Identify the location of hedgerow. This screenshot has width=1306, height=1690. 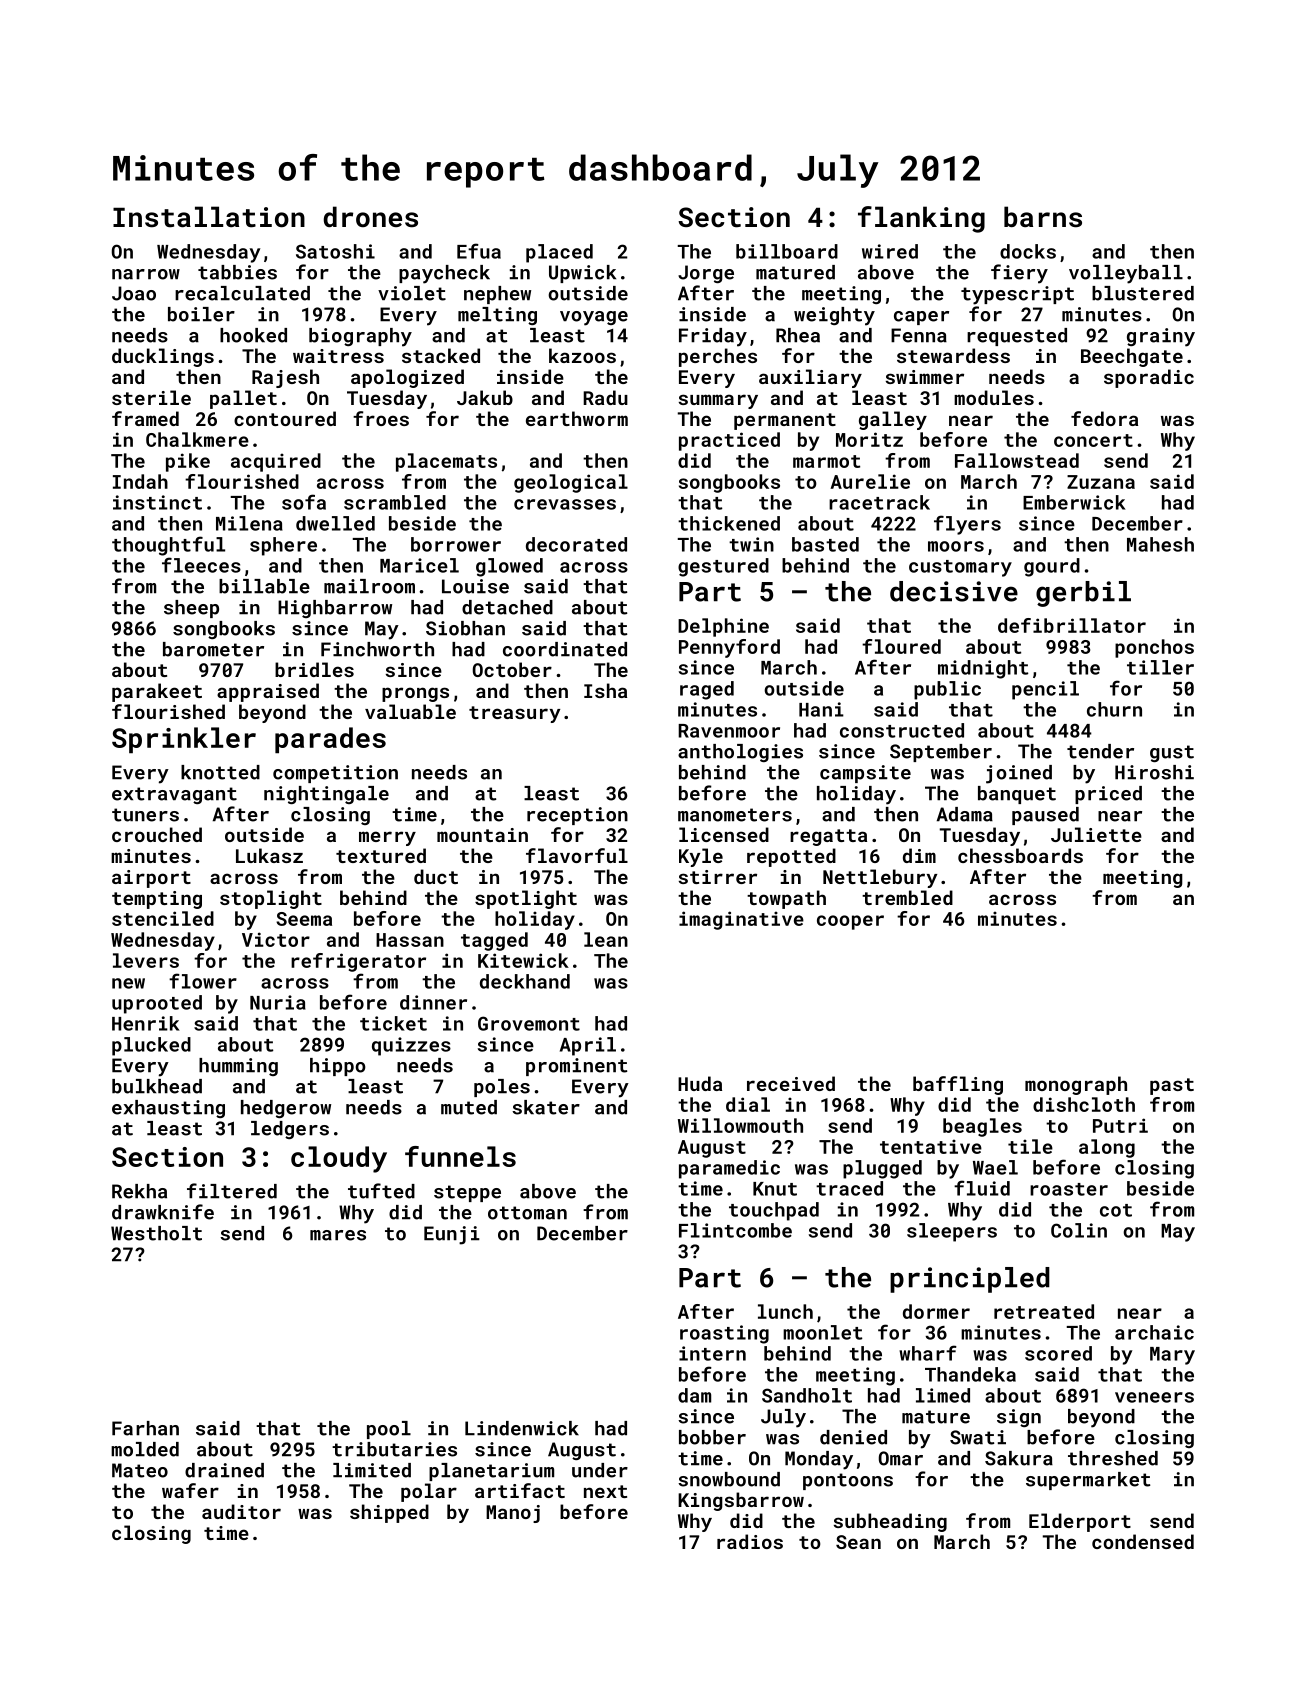
(286, 1109).
